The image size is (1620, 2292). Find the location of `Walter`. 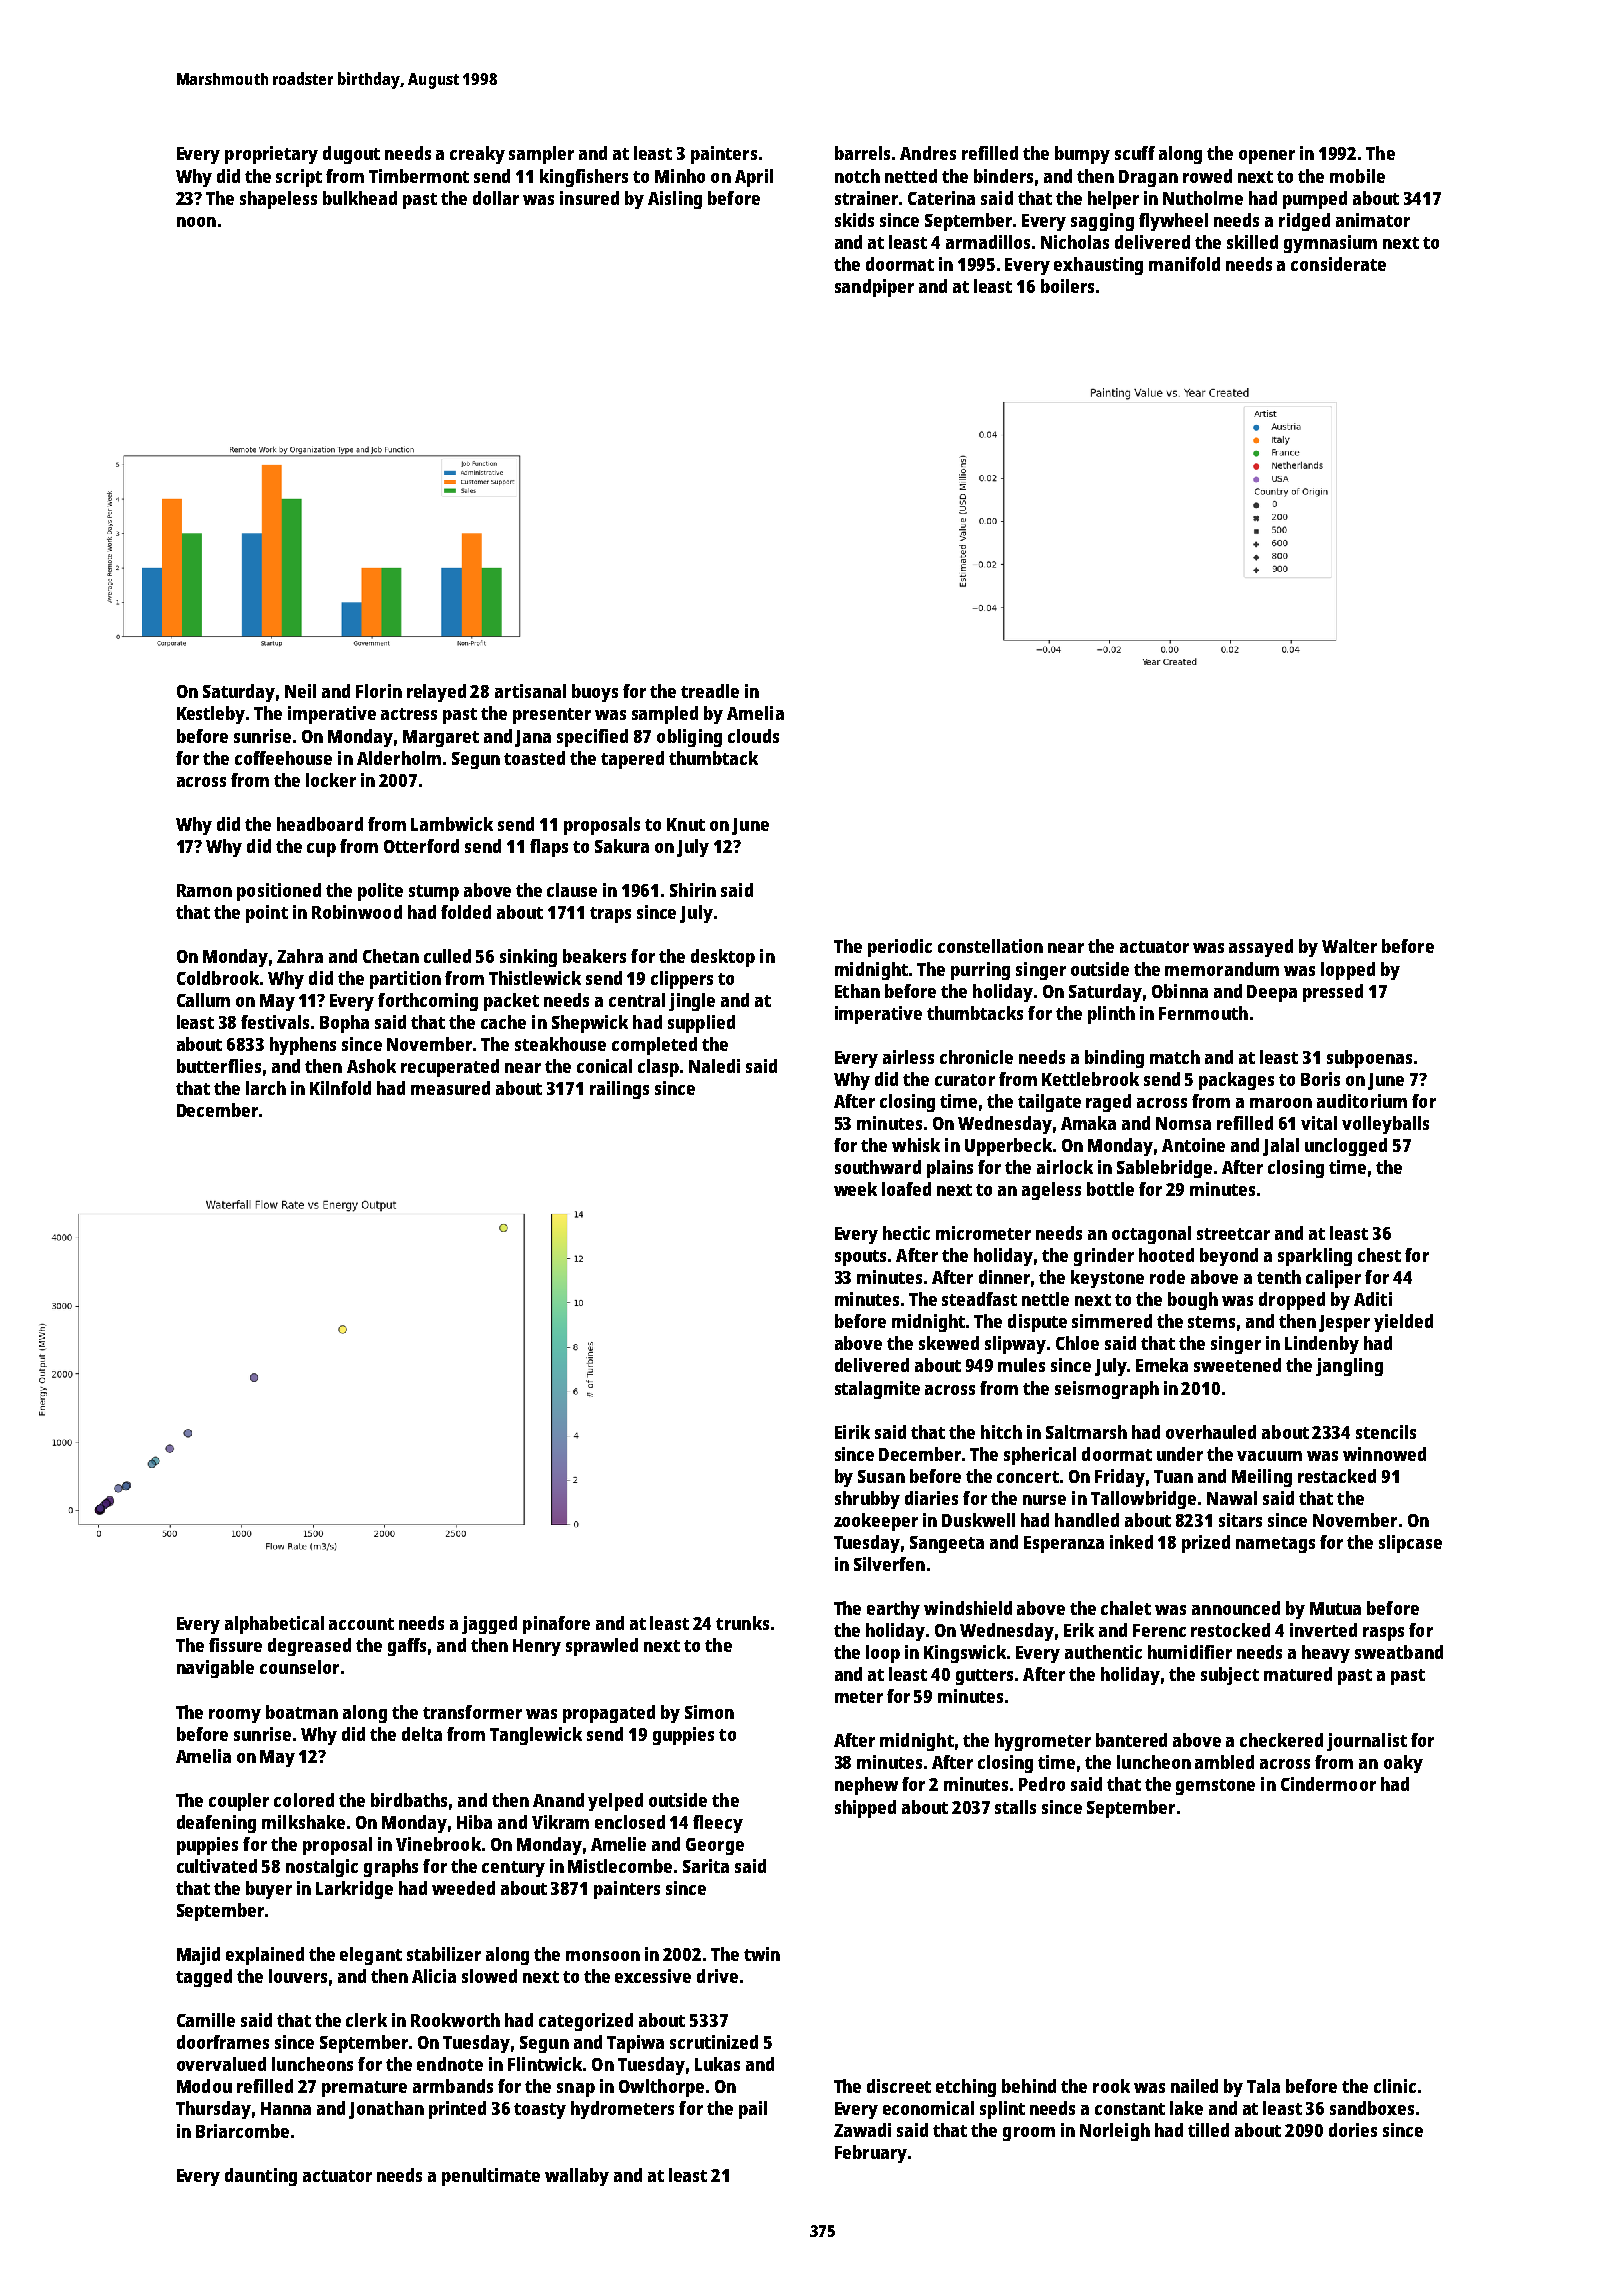

Walter is located at coordinates (1349, 946).
